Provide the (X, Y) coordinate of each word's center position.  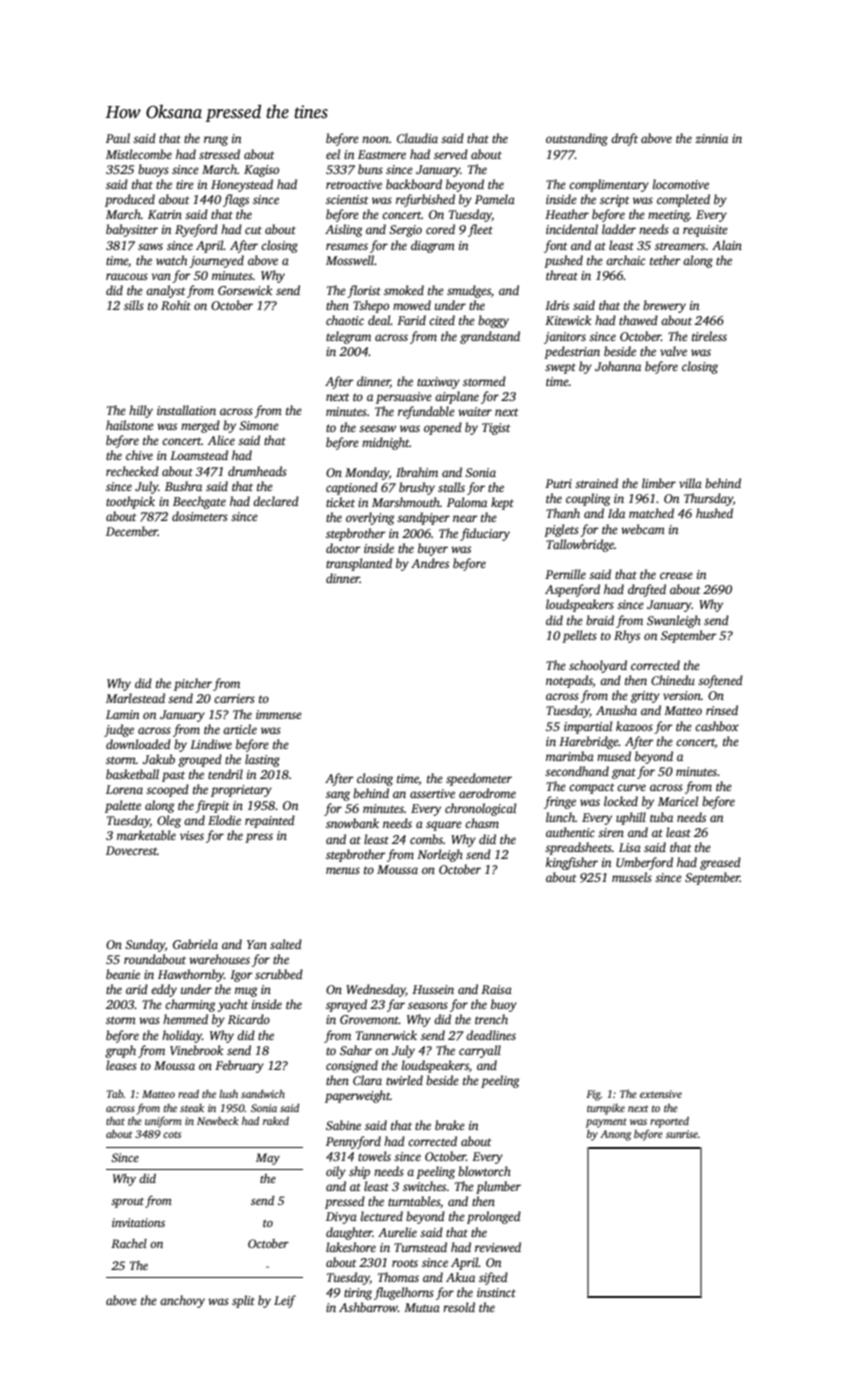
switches (424, 1186)
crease (676, 575)
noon (375, 139)
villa (690, 483)
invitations (138, 1222)
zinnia (711, 138)
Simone (259, 425)
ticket (340, 502)
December (132, 531)
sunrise (682, 1134)
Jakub (159, 759)
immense (279, 714)
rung (216, 141)
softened (720, 681)
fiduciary (485, 534)
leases (121, 1065)
